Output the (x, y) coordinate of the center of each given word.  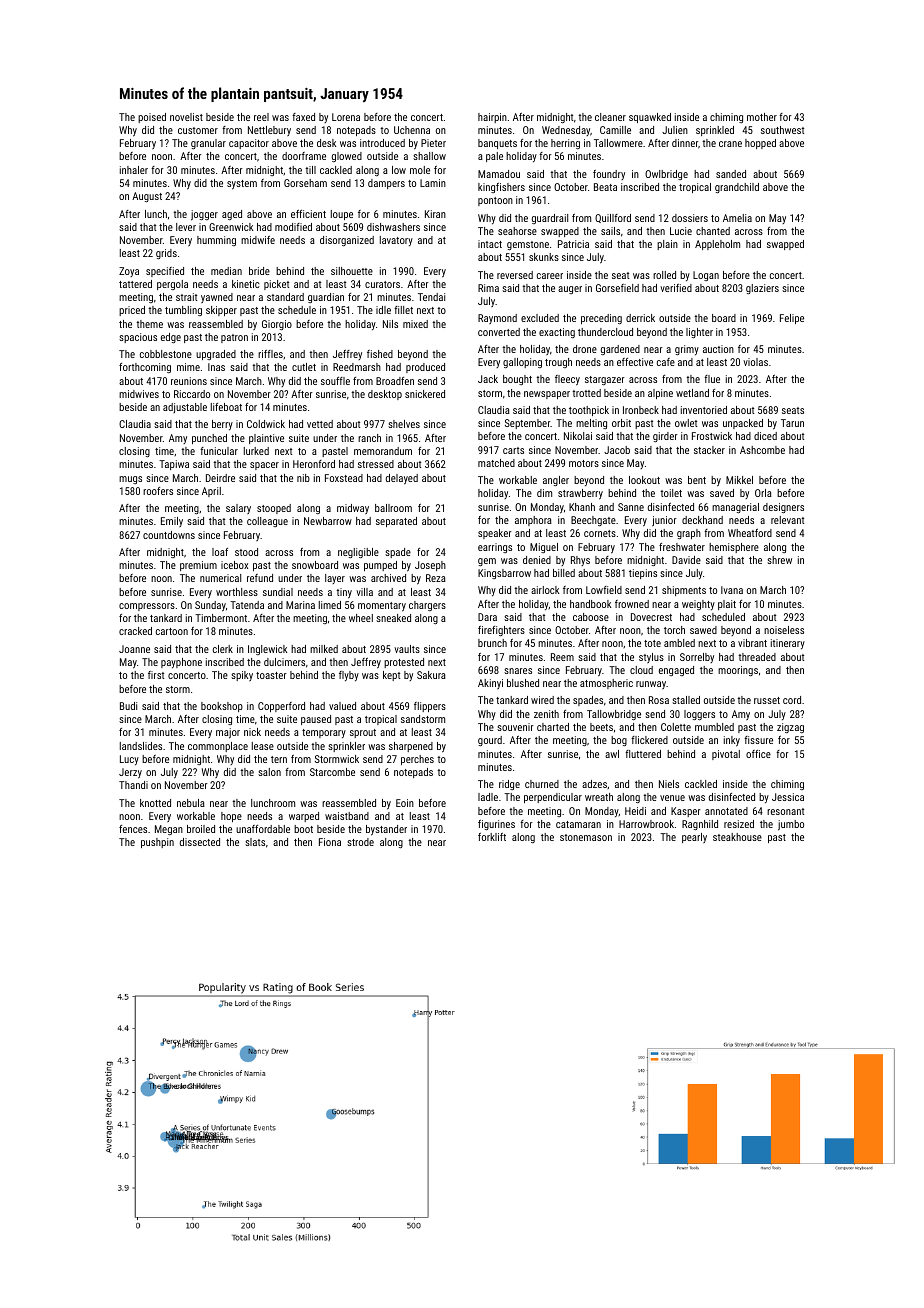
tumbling (183, 311)
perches (417, 760)
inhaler (134, 170)
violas (755, 362)
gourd (490, 741)
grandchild (737, 188)
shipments (684, 591)
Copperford (281, 707)
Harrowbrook (646, 824)
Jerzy (130, 773)
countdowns (169, 535)
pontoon (495, 201)
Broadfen (395, 381)
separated (396, 522)
